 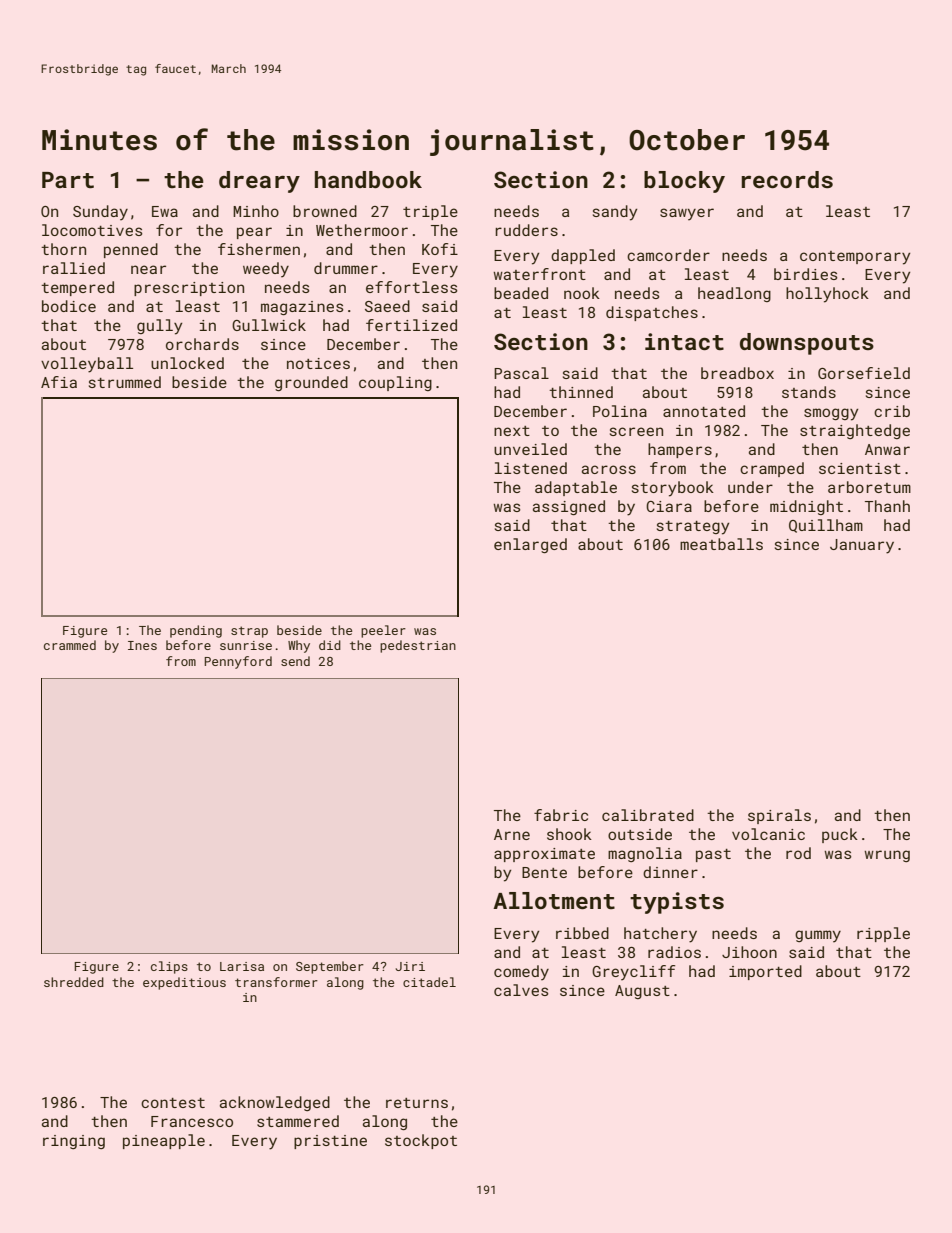 I want to click on Wethermoor, so click(x=362, y=230).
